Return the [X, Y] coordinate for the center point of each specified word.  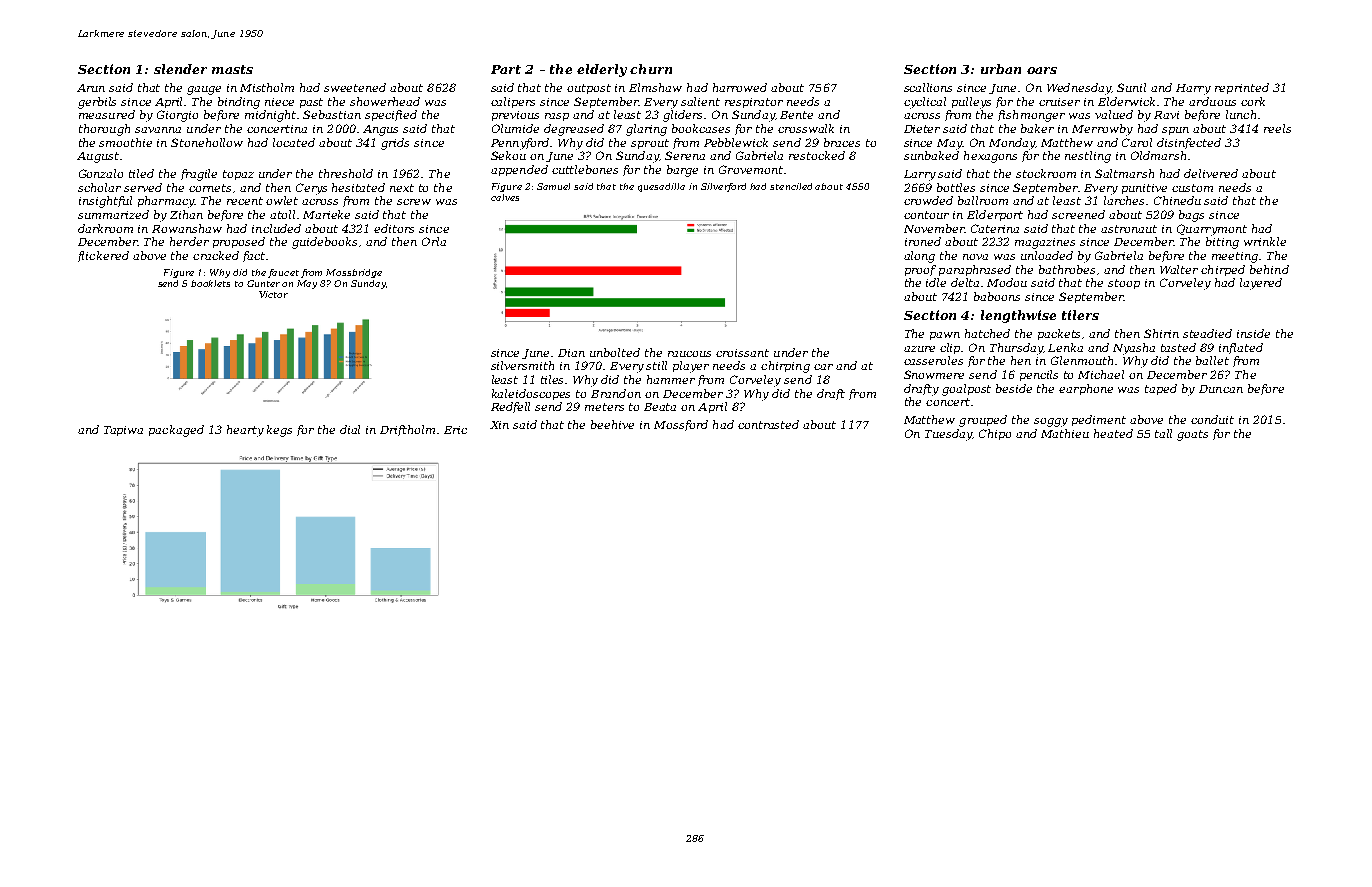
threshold [346, 173]
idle [936, 282]
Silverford [723, 187]
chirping [785, 367]
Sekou [508, 155]
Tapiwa [123, 431]
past [311, 103]
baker [1037, 128]
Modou [1007, 282]
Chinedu [1177, 200]
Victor [273, 294]
